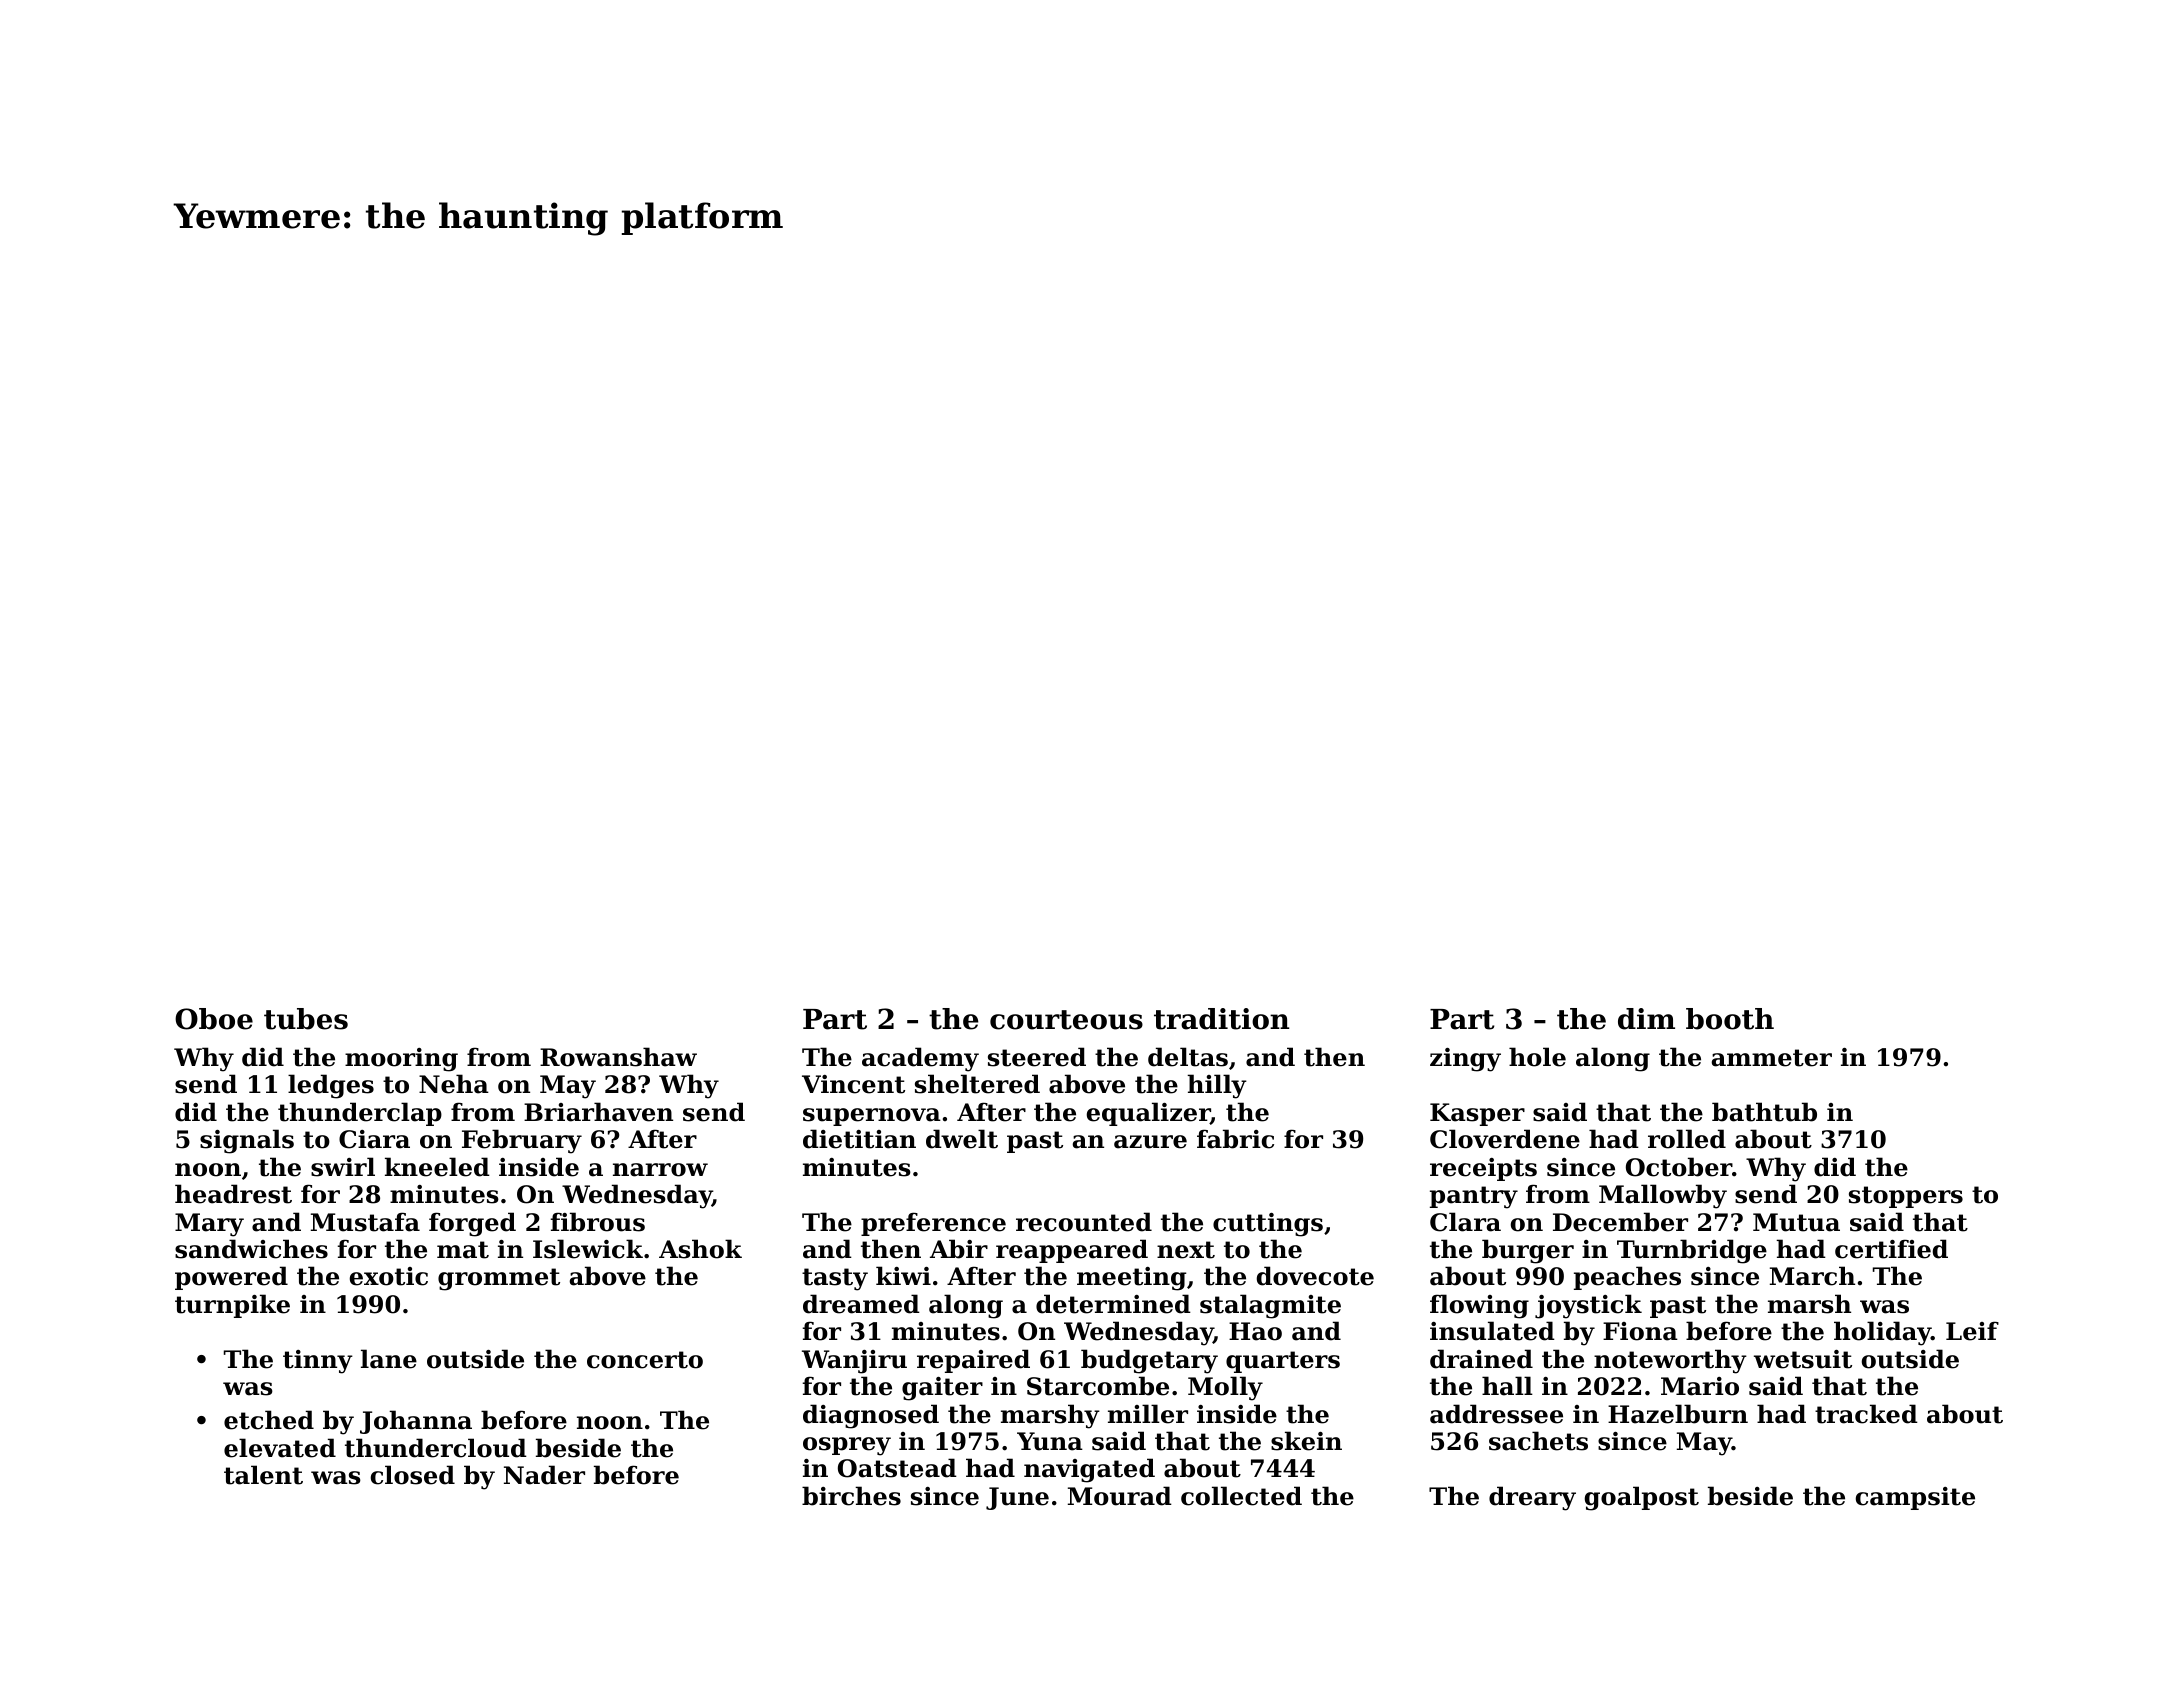 This document has height=1683, width=2178. I want to click on steered, so click(1037, 1057).
